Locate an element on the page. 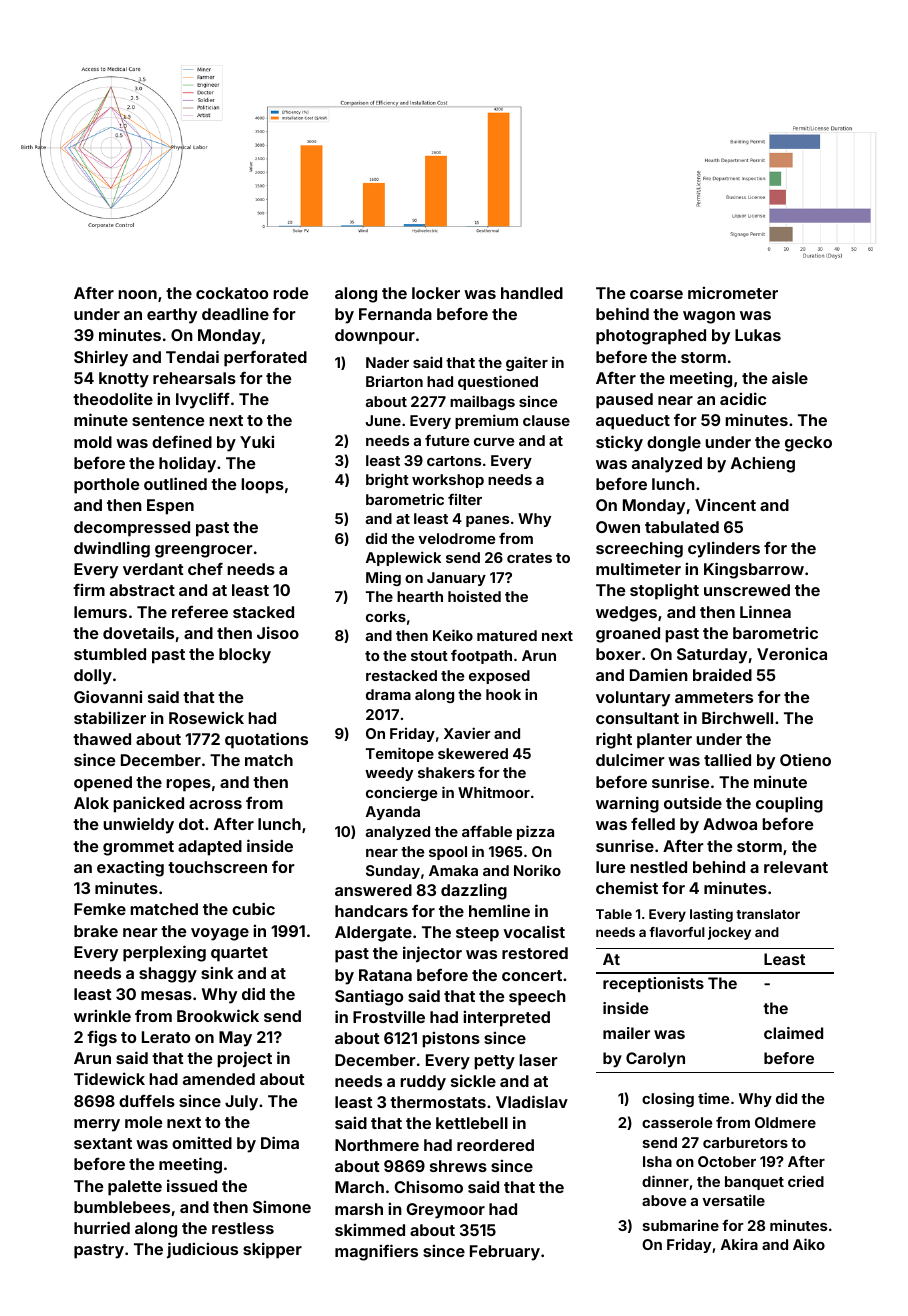 This page has width=908, height=1316. amended is located at coordinates (219, 1079).
